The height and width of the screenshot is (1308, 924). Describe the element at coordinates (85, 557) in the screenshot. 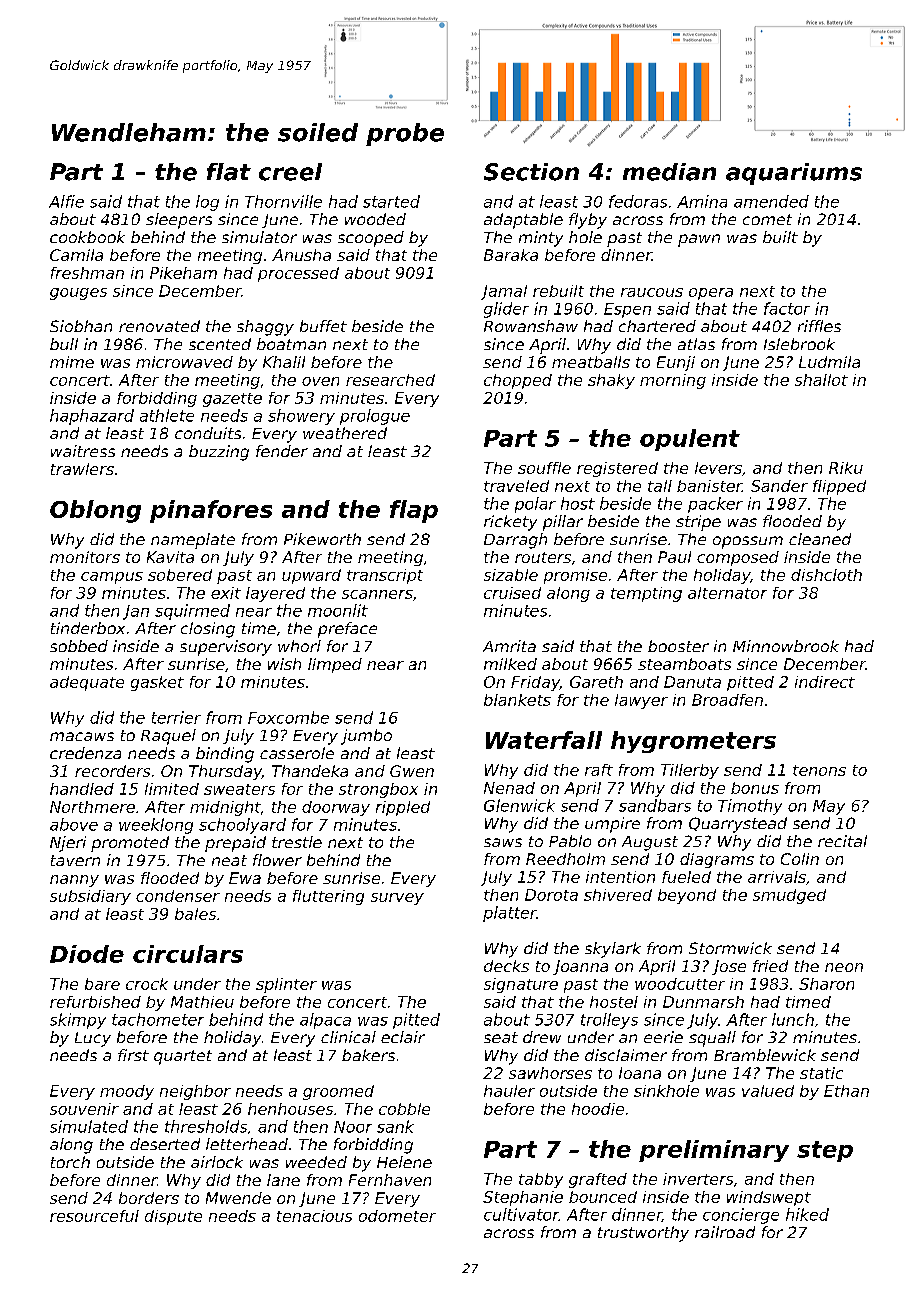

I see `monitors` at that location.
